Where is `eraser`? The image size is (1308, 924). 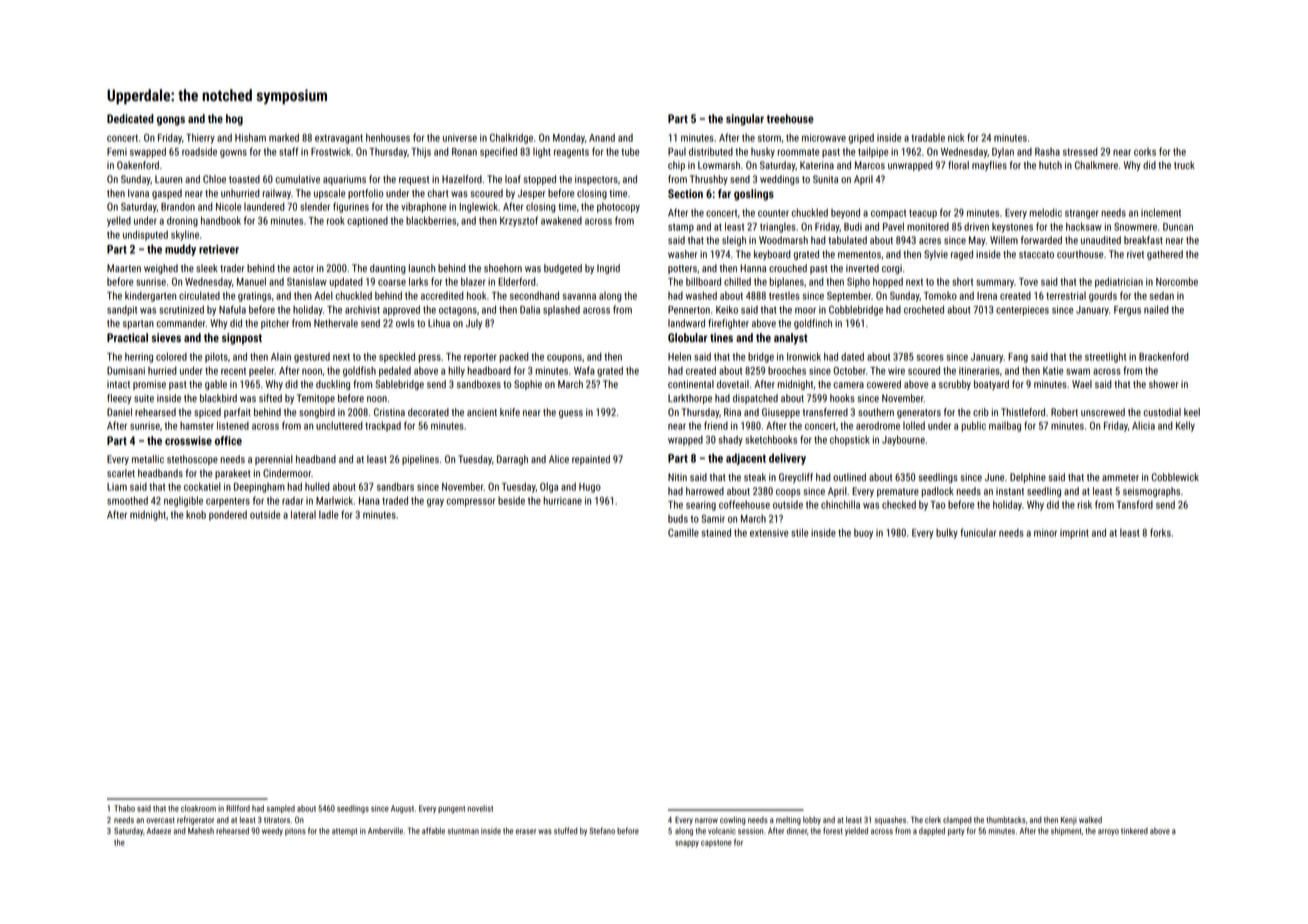
eraser is located at coordinates (526, 831).
